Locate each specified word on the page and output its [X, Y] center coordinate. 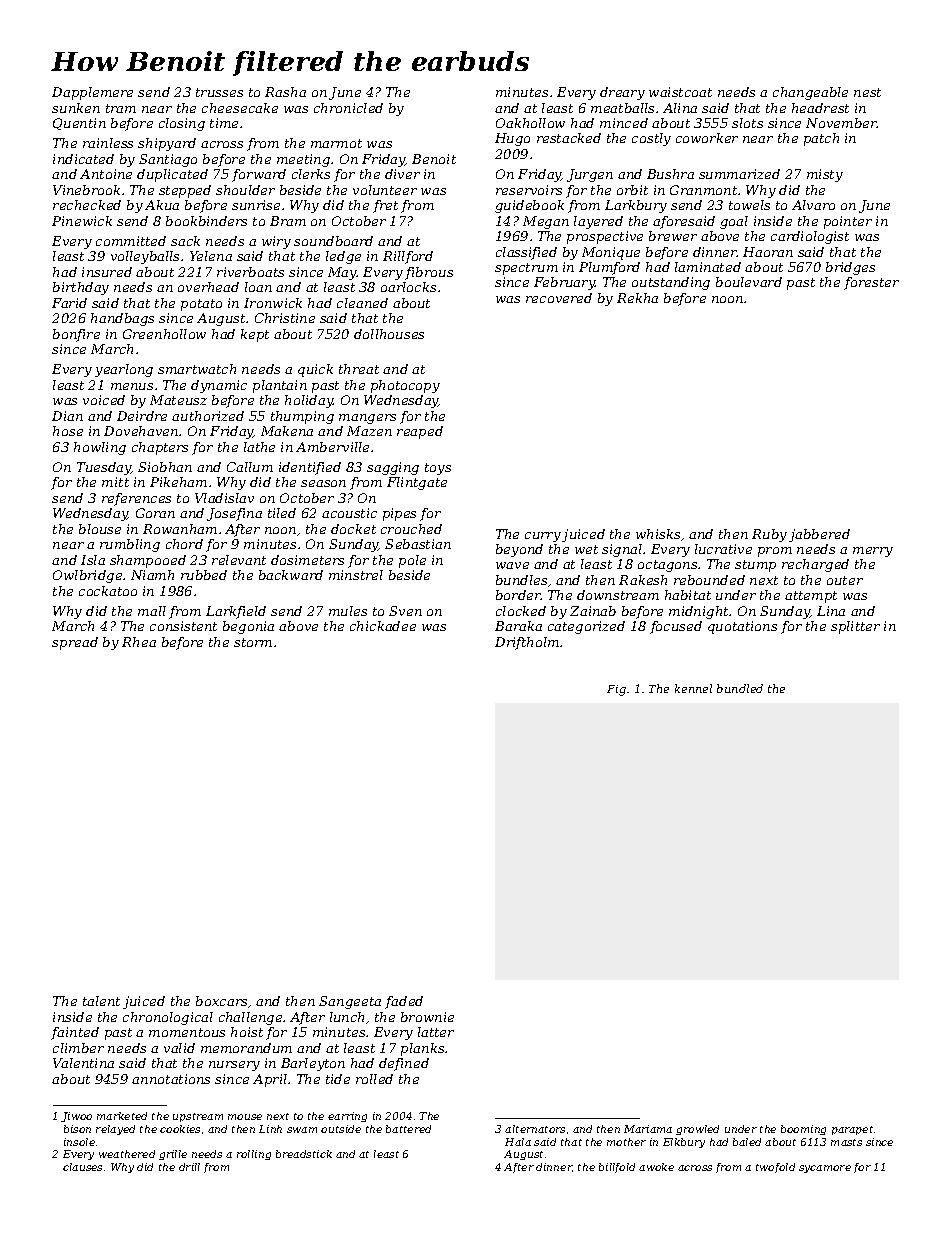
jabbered [819, 535]
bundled [740, 688]
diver [402, 174]
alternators [535, 1129]
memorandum [246, 1048]
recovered [559, 298]
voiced [104, 400]
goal [734, 222]
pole [412, 561]
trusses [219, 92]
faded [404, 1002]
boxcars [221, 1001]
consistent [183, 626]
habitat [688, 595]
